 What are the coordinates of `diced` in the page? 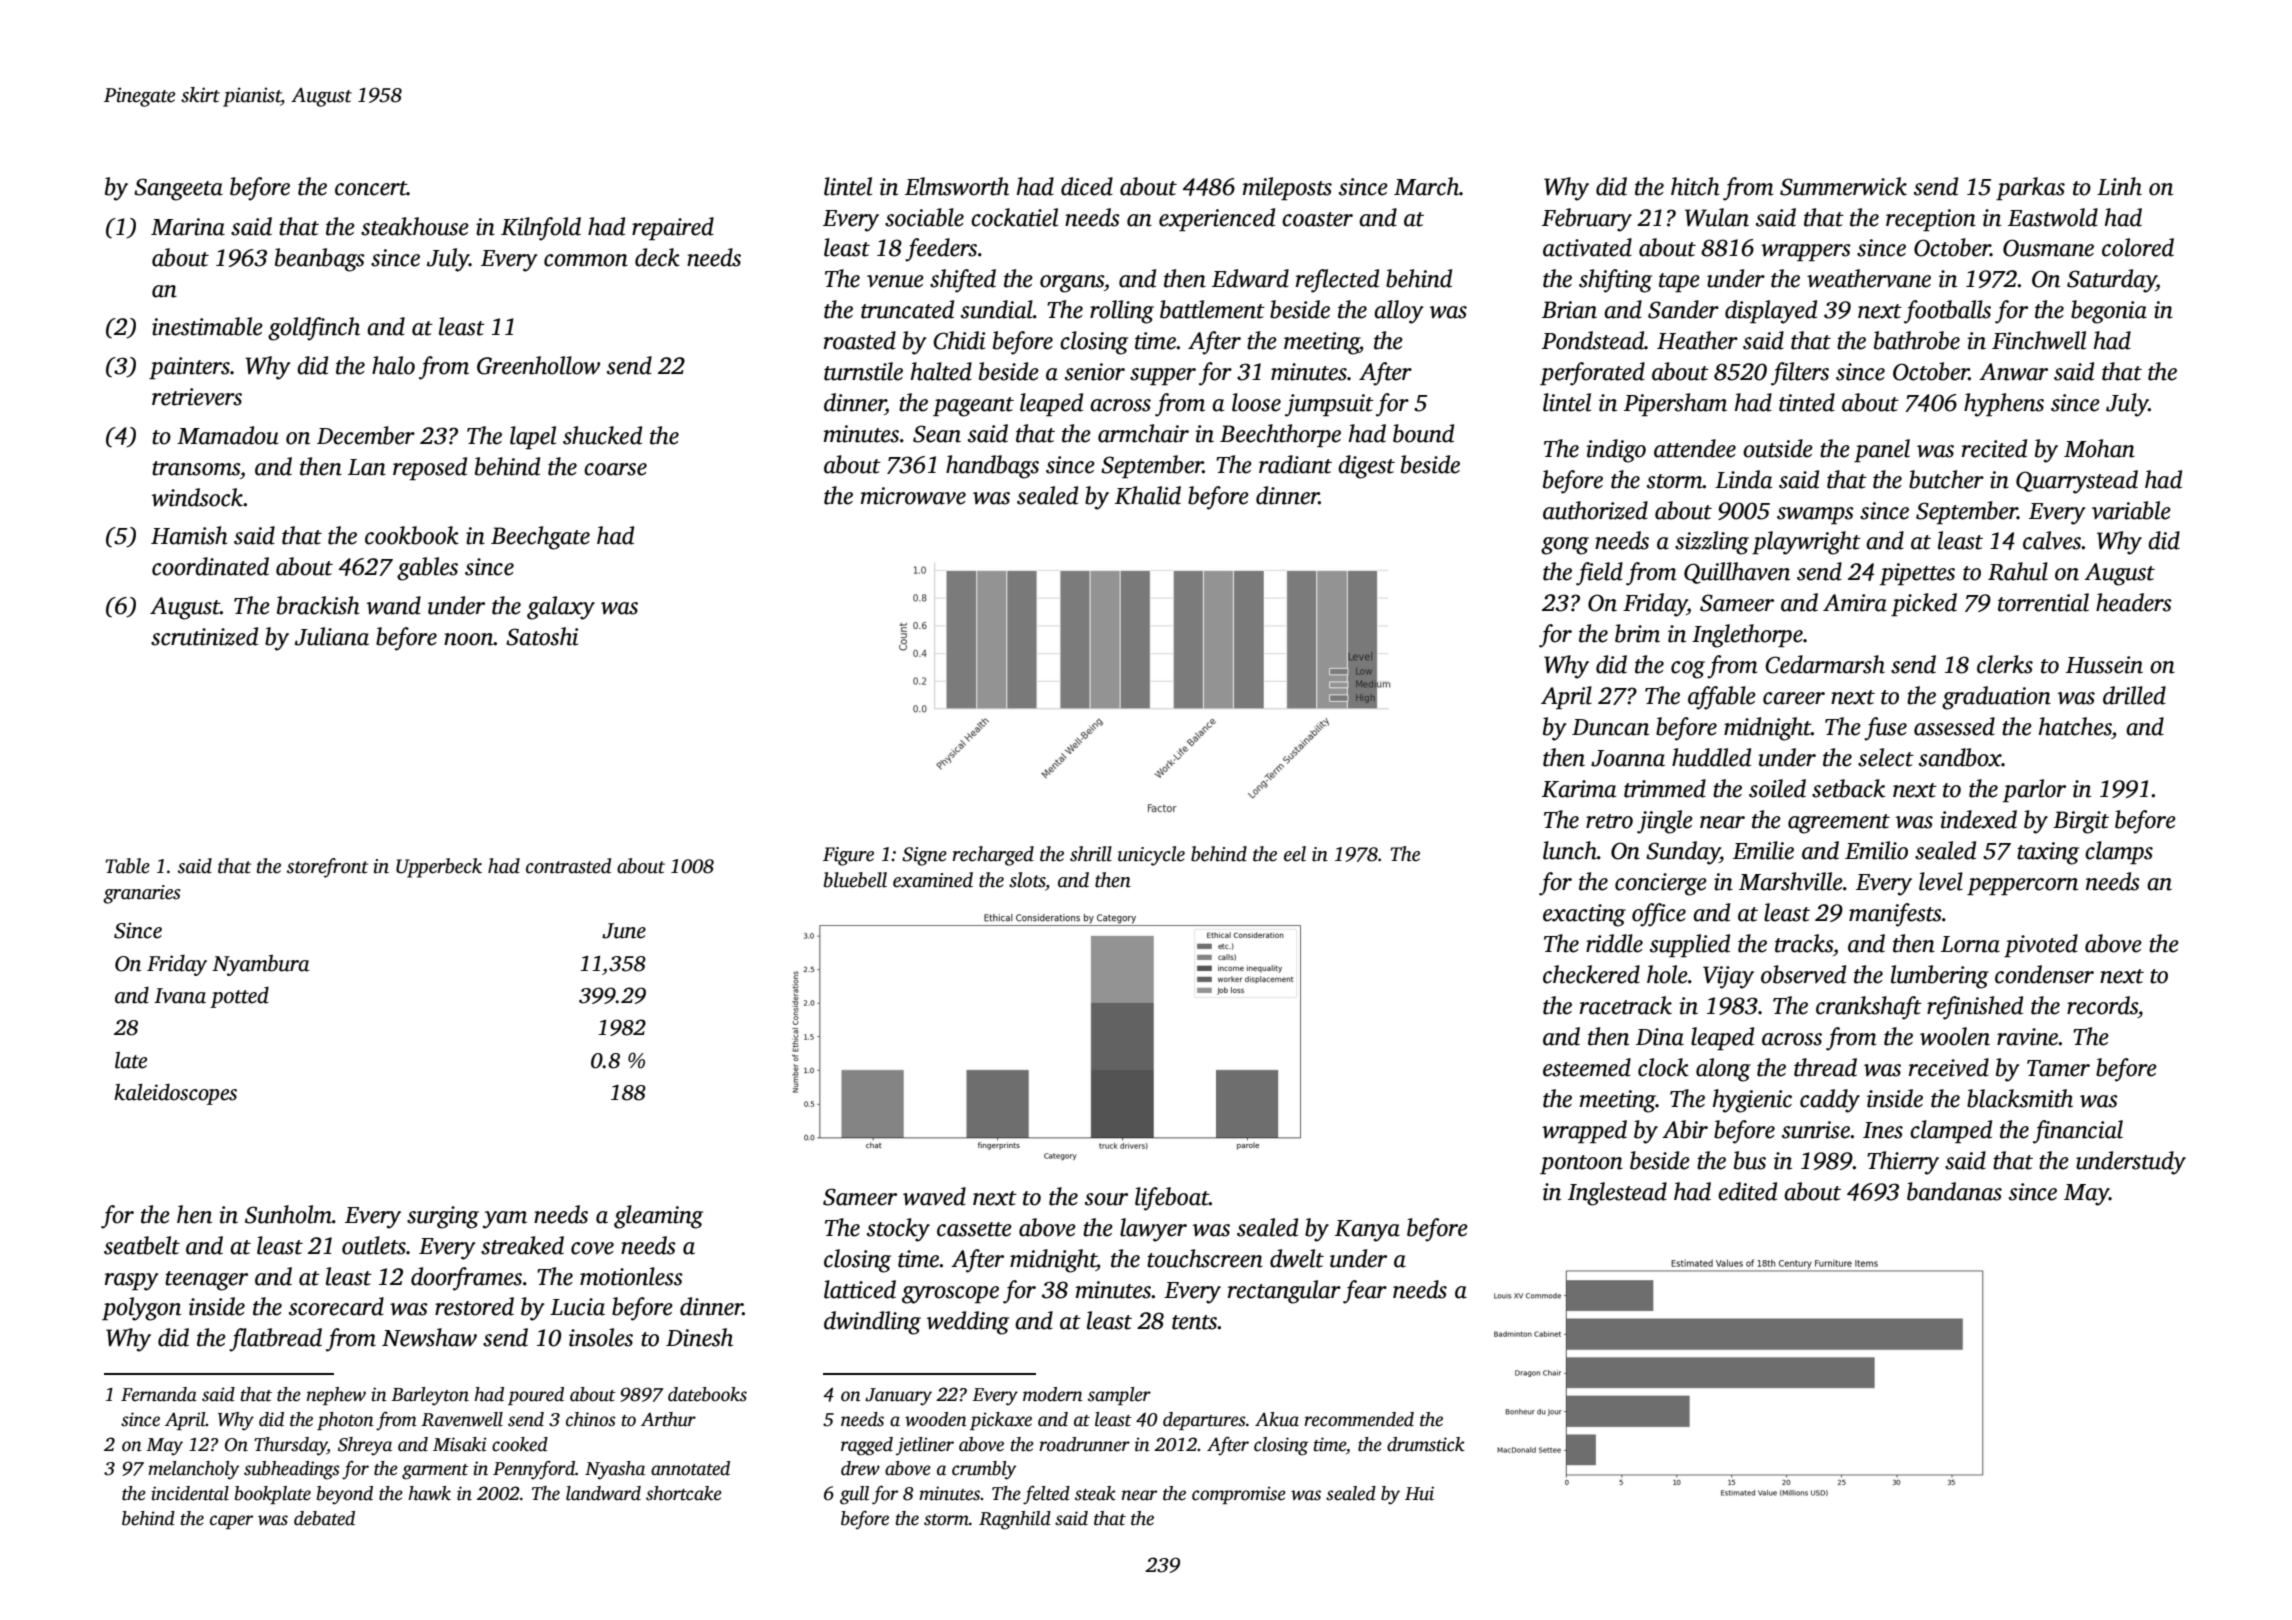 It's located at (1087, 186).
